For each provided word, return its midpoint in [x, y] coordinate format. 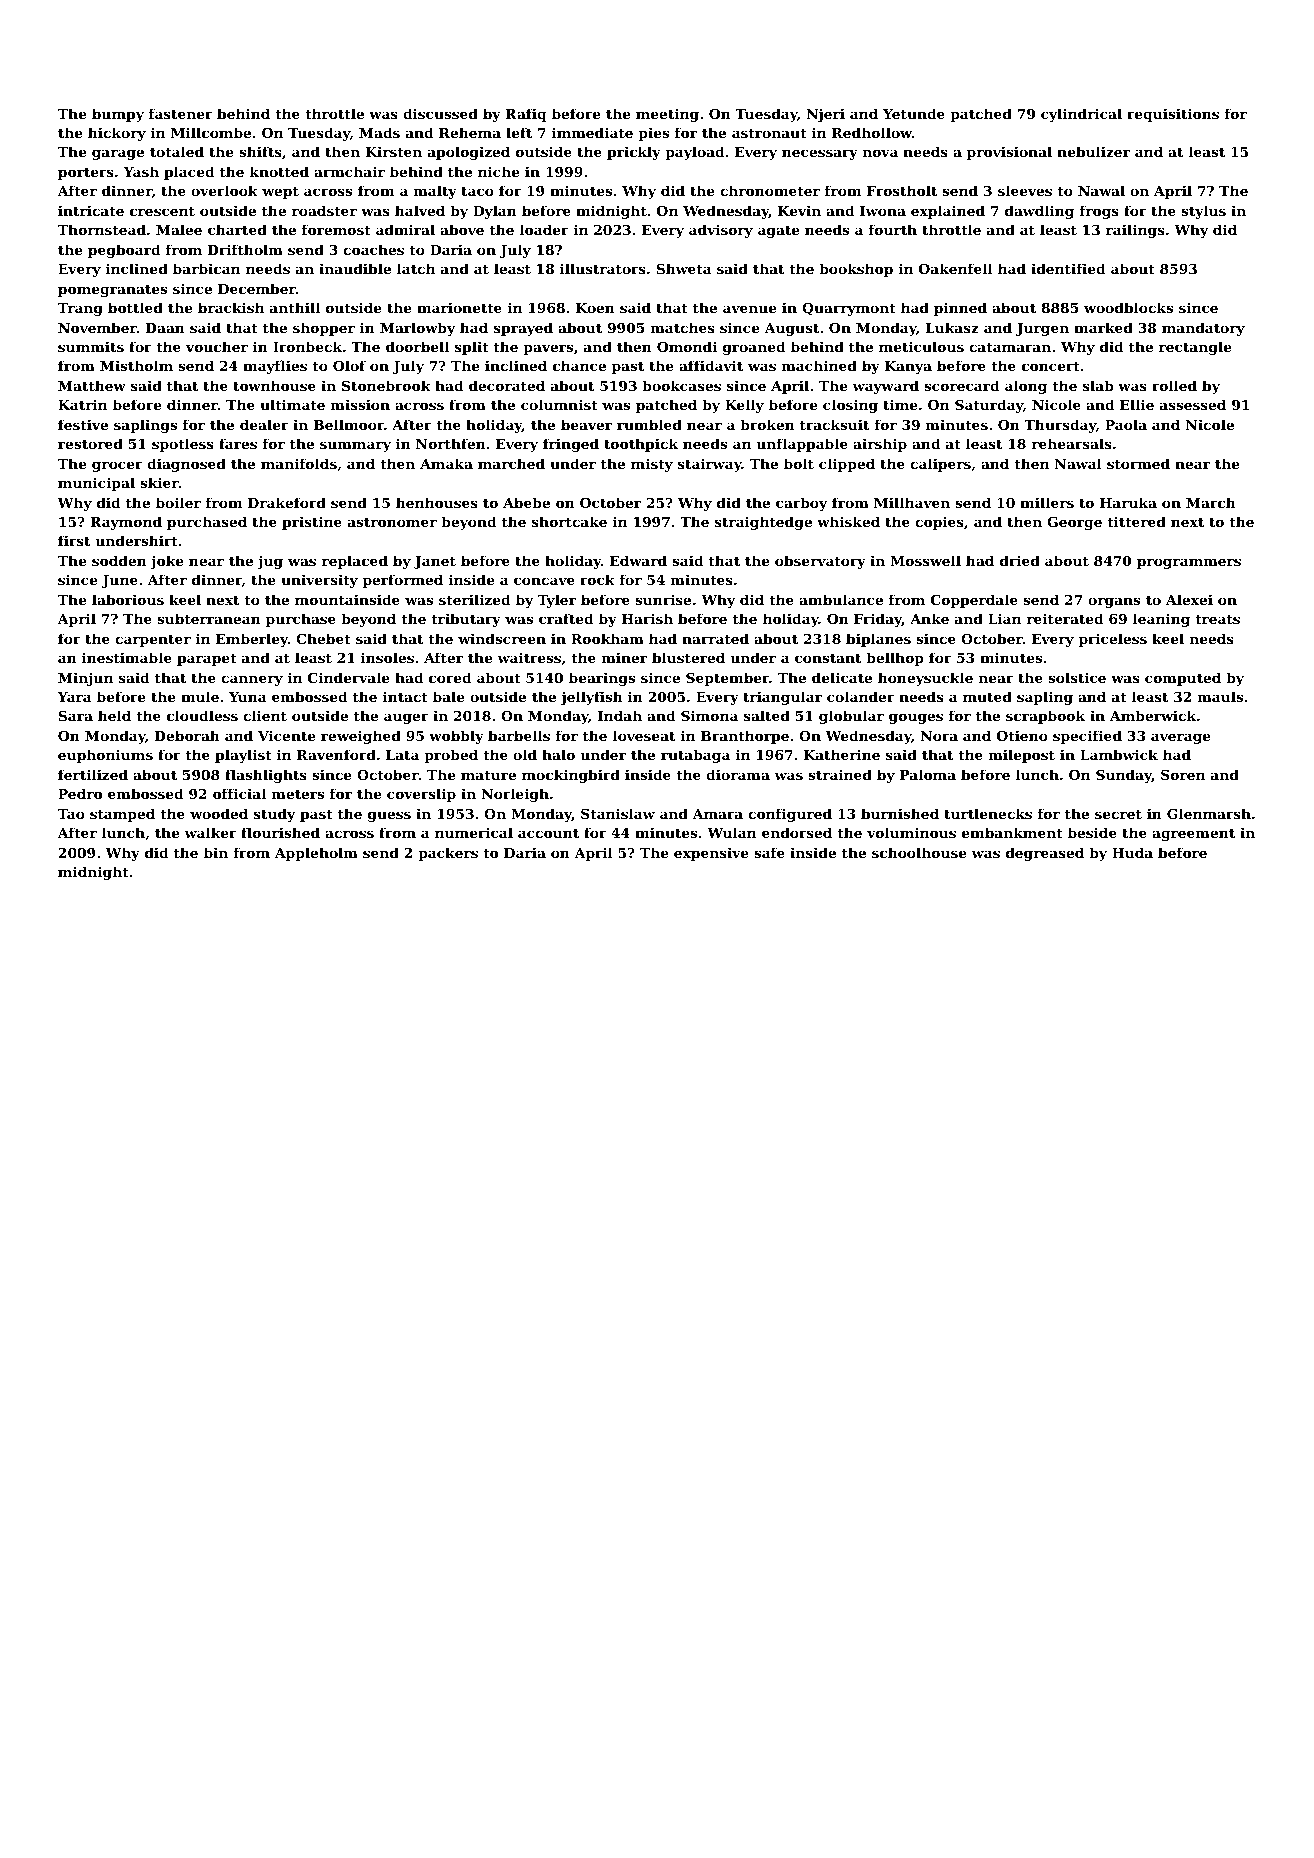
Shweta [684, 268]
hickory [117, 134]
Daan [165, 328]
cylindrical [1081, 115]
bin [216, 852]
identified [1068, 268]
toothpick [641, 445]
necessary [820, 154]
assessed [1193, 404]
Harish [647, 618]
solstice [1077, 677]
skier [159, 482]
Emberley [252, 640]
